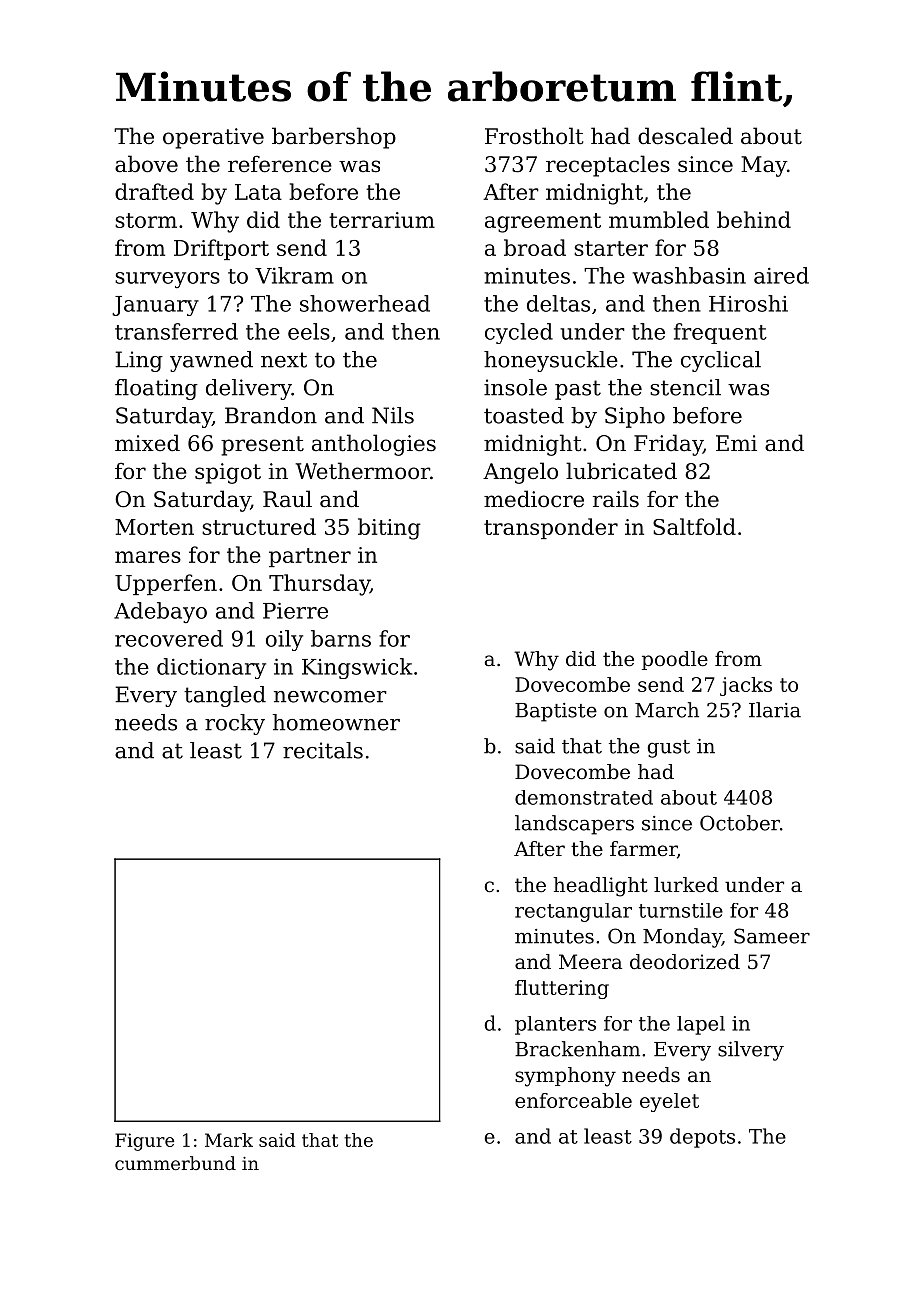 The height and width of the screenshot is (1311, 924). Describe the element at coordinates (608, 166) in the screenshot. I see `receptacles` at that location.
